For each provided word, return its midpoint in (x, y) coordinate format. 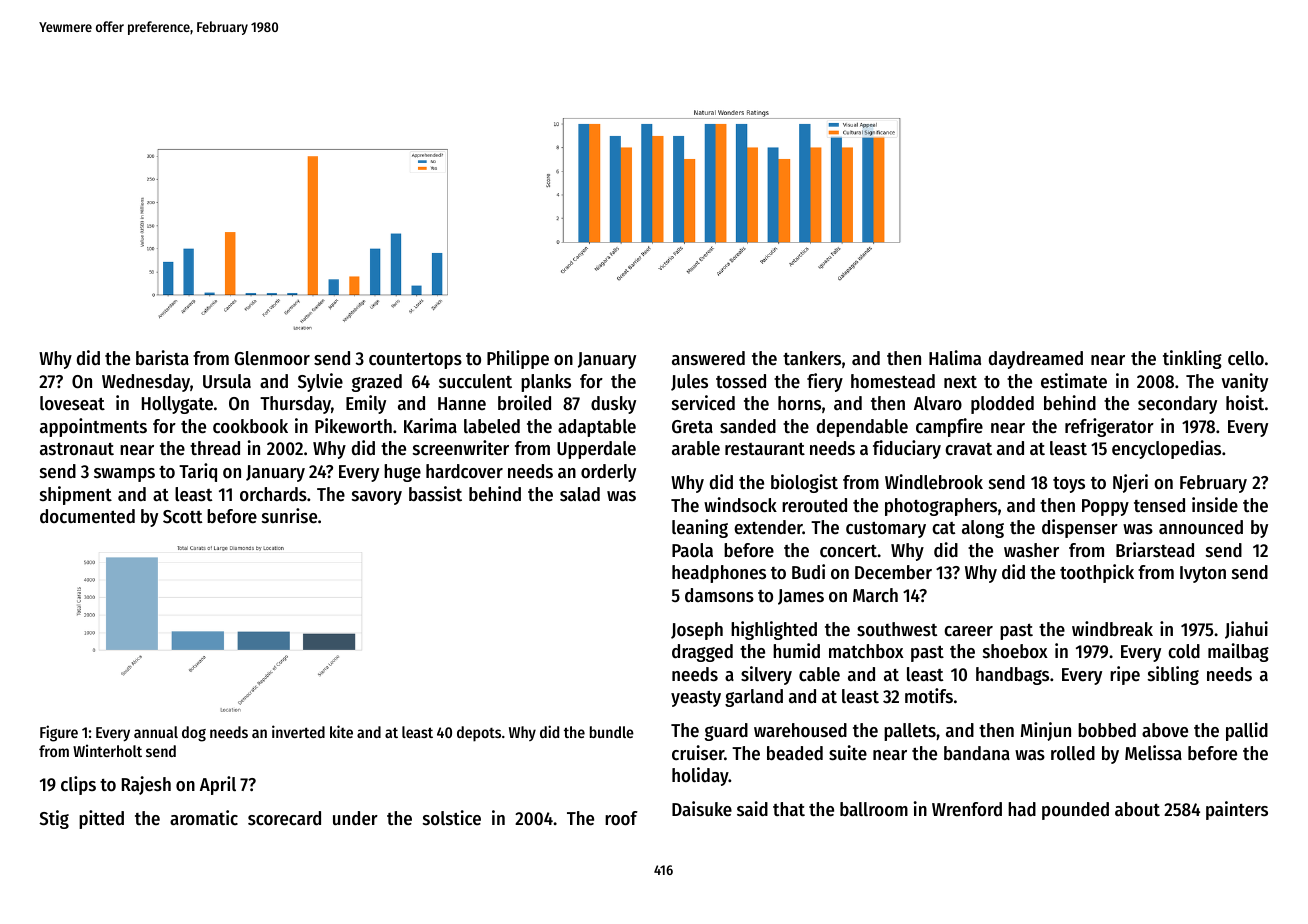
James (801, 597)
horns (799, 403)
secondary (1177, 405)
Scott (182, 517)
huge (402, 473)
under (355, 818)
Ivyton (1203, 574)
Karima (430, 425)
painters (1237, 810)
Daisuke (702, 809)
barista (162, 357)
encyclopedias (1166, 449)
